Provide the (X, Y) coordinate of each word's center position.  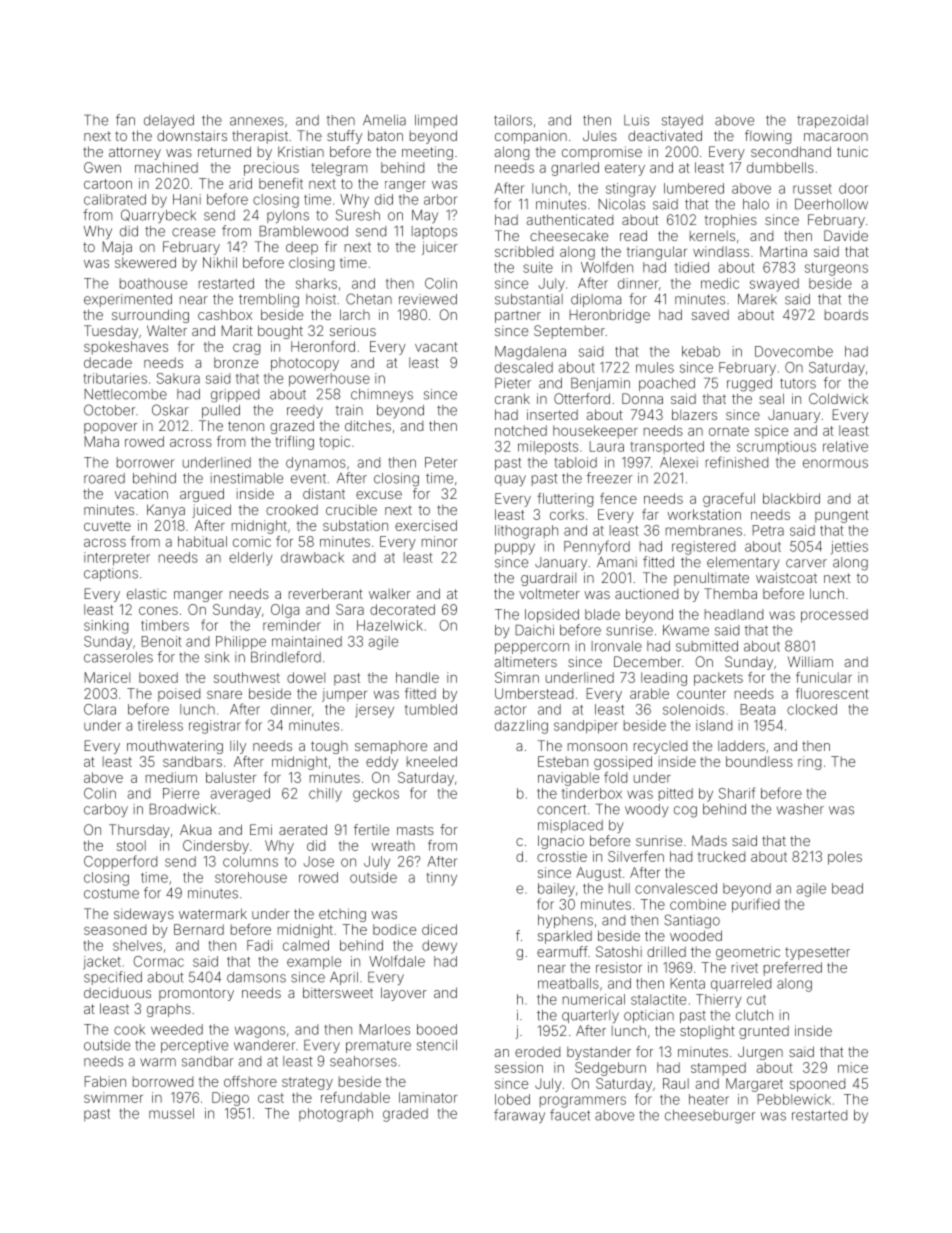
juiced (211, 511)
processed (834, 616)
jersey (374, 711)
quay (510, 480)
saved (710, 315)
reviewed (428, 299)
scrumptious (776, 448)
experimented (128, 300)
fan (125, 120)
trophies (731, 221)
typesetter (817, 953)
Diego (230, 1099)
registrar (215, 727)
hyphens (565, 921)
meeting (427, 153)
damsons (256, 977)
